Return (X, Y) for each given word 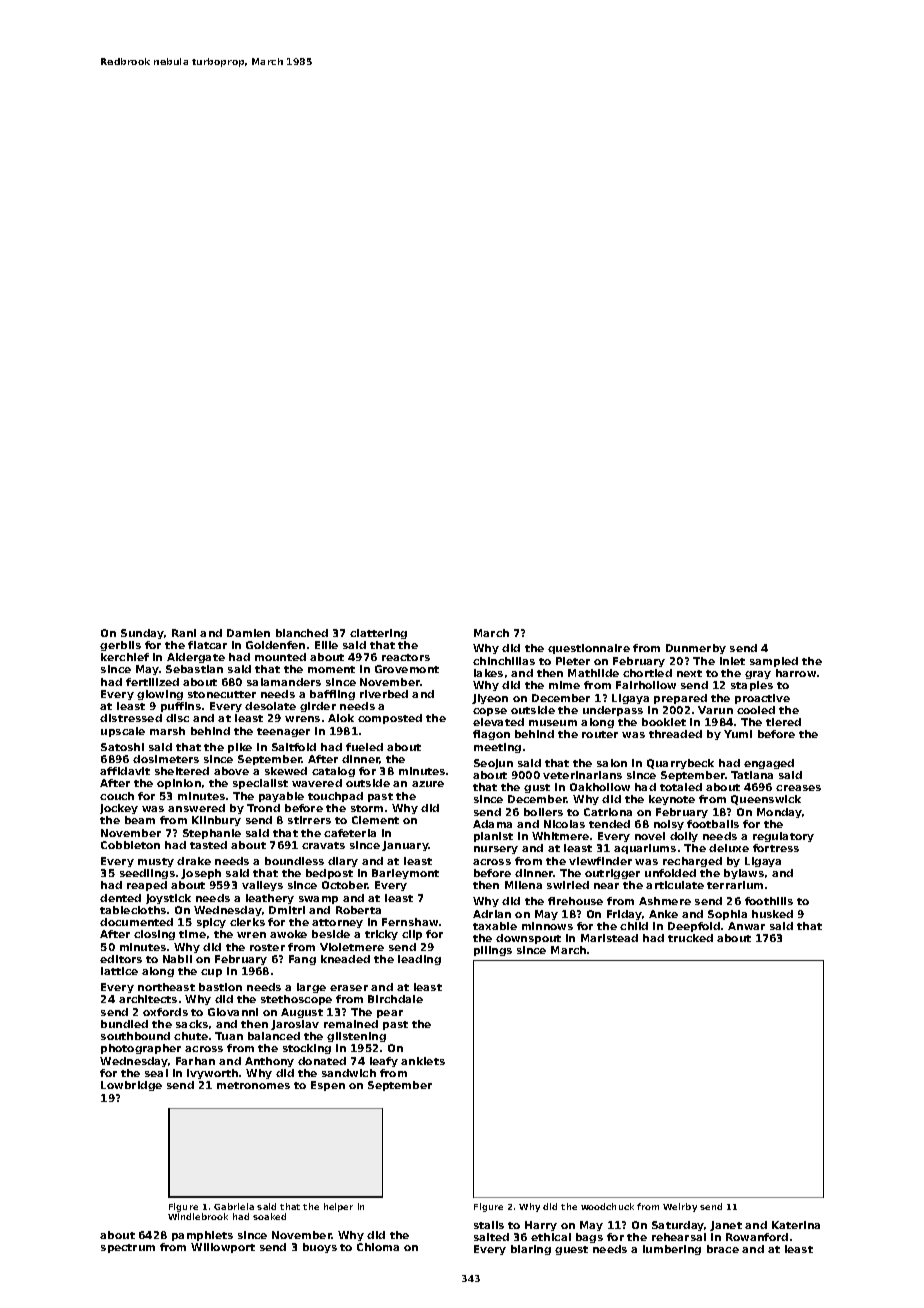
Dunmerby (696, 649)
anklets (423, 1061)
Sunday (142, 634)
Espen (328, 1086)
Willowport (223, 1248)
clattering (378, 634)
